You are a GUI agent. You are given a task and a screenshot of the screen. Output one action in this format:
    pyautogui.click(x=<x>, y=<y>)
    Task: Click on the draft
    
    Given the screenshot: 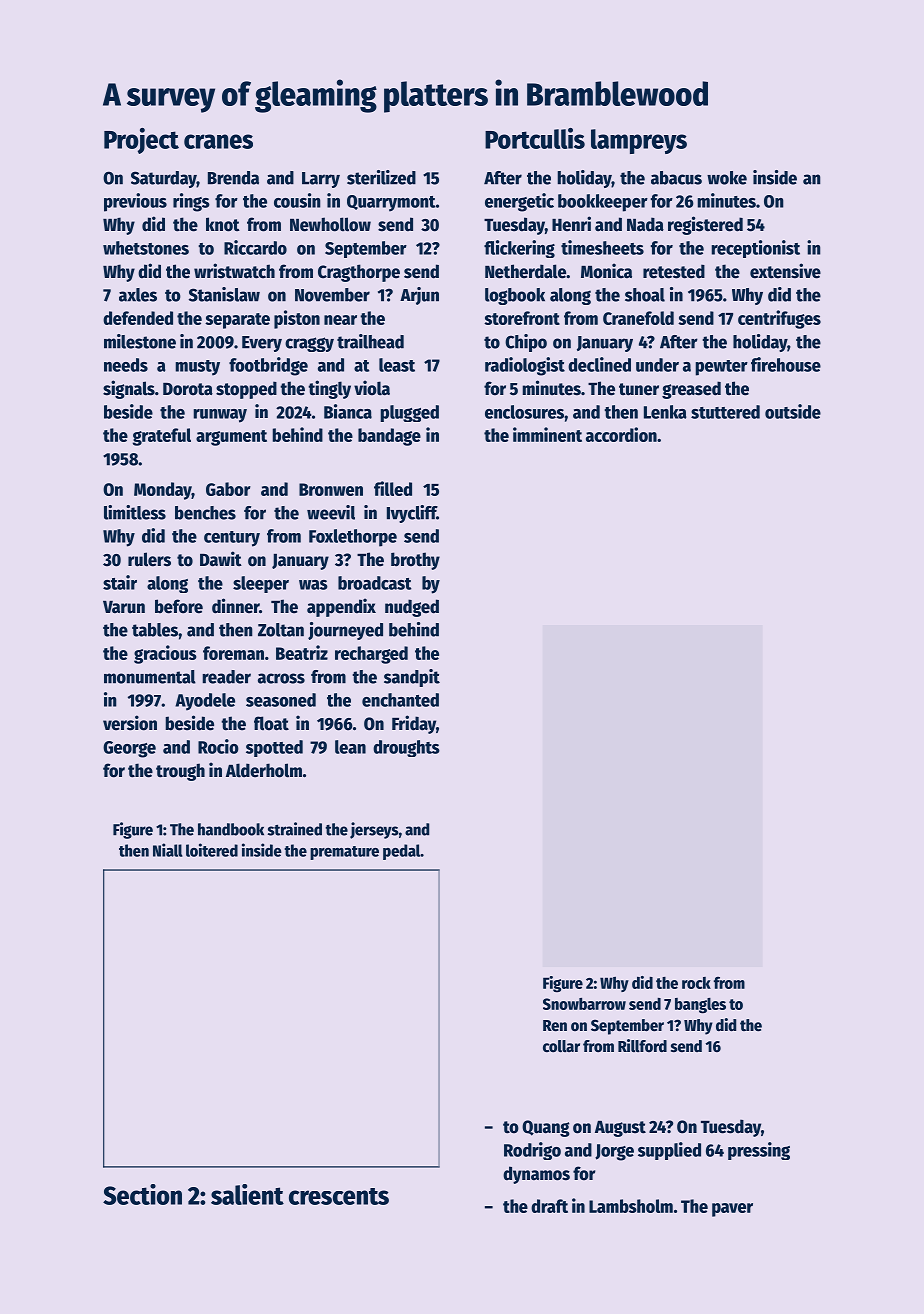 What is the action you would take?
    pyautogui.click(x=549, y=1206)
